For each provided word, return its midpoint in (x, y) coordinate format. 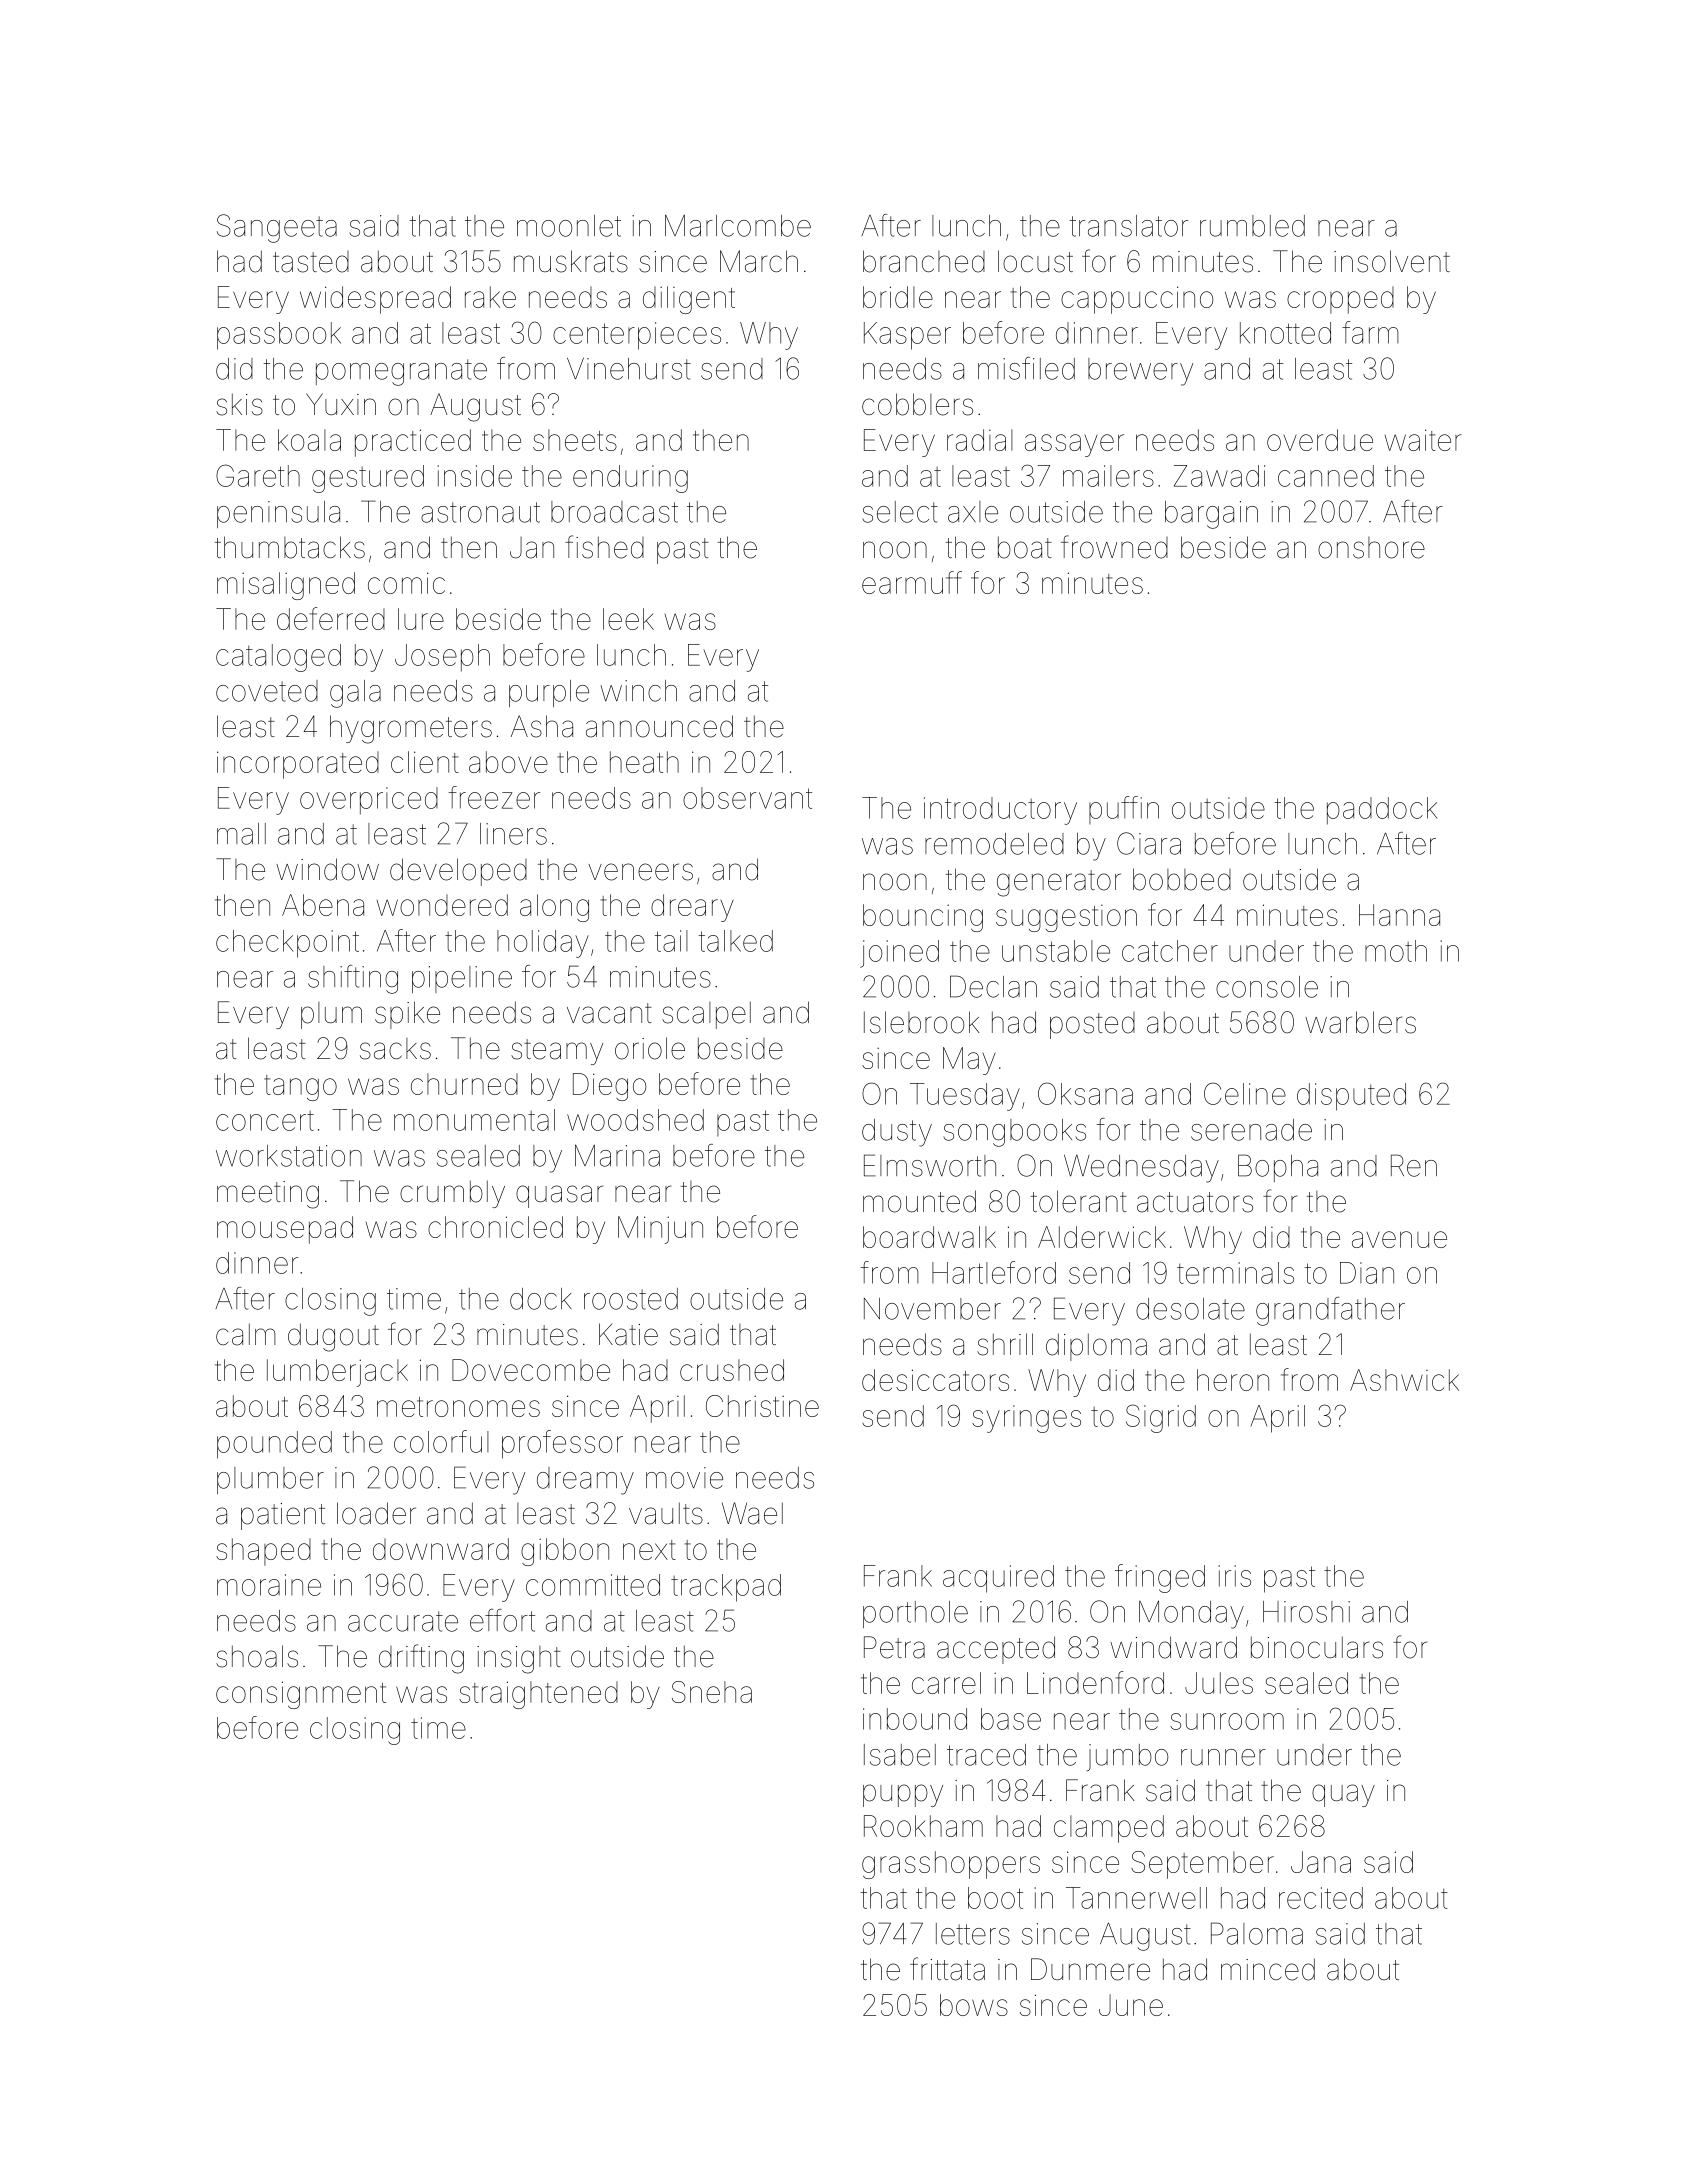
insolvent (1392, 261)
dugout (333, 1337)
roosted (631, 1299)
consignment (301, 1695)
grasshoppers (951, 1865)
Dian (1367, 1273)
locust (1035, 261)
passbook (279, 336)
